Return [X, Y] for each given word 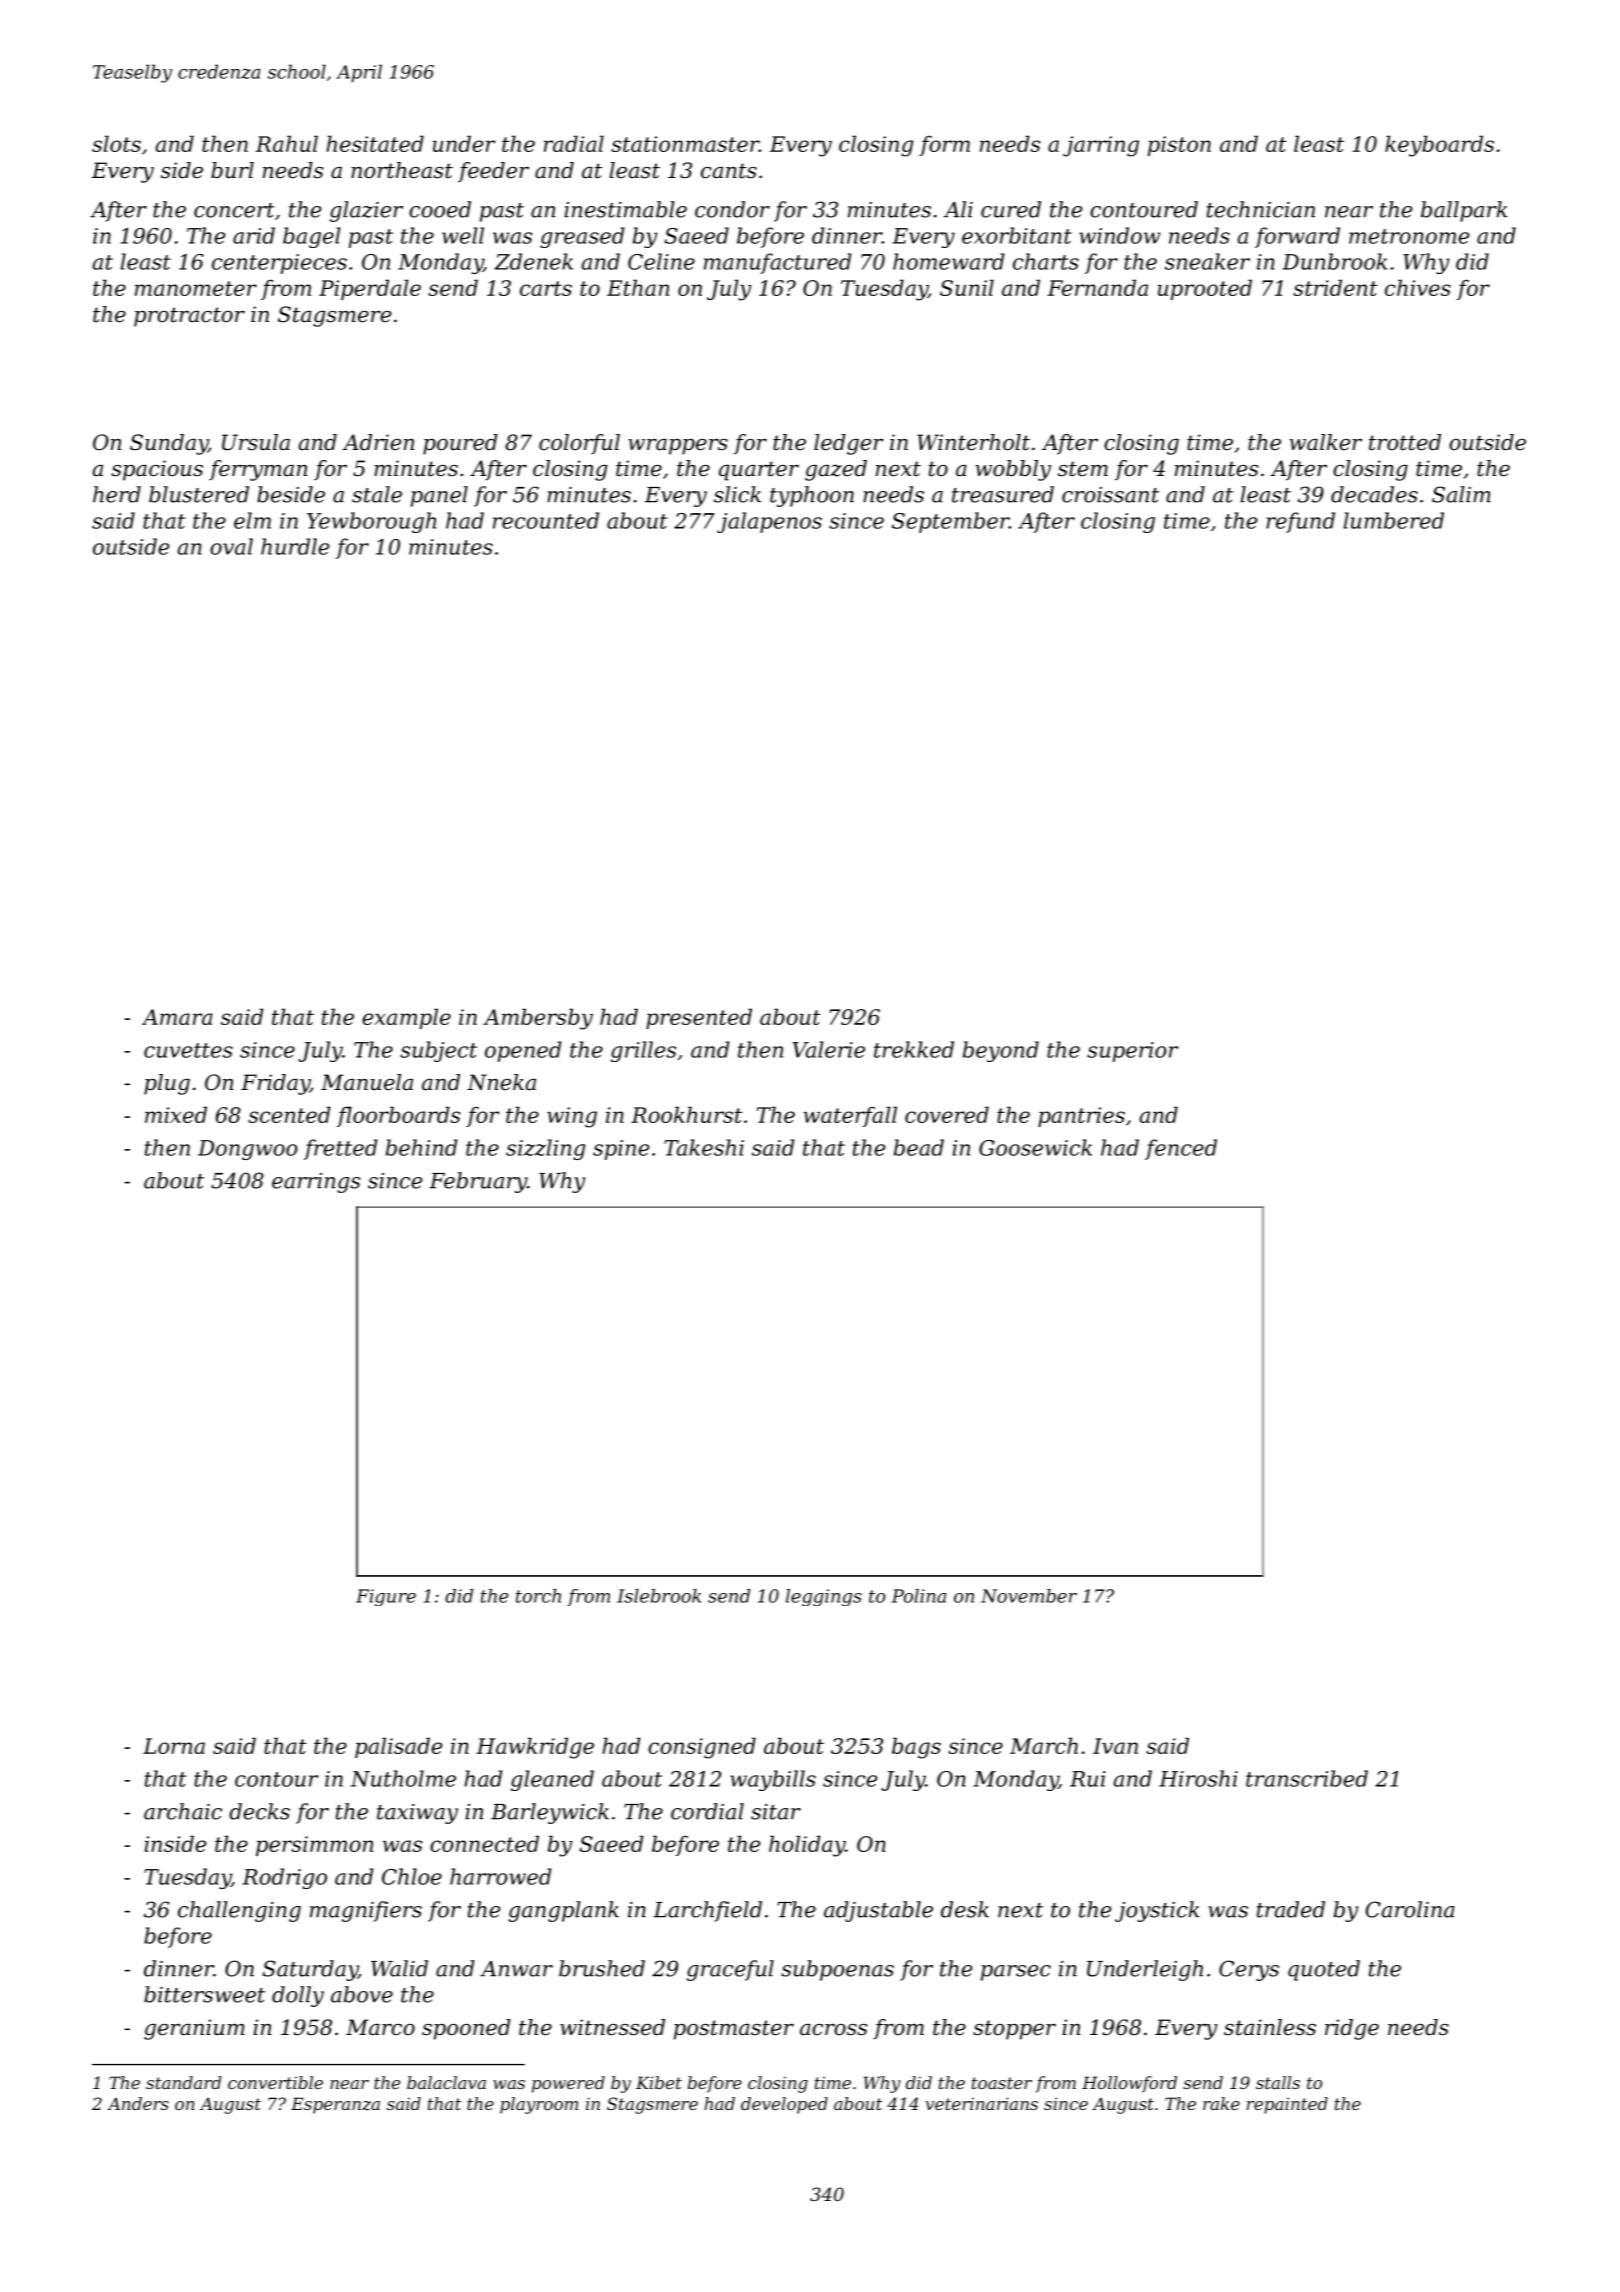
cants [729, 171]
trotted [1405, 442]
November [1029, 1596]
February [478, 1182]
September [950, 522]
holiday [807, 1846]
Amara [177, 1017]
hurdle [295, 546]
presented [699, 1018]
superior [1132, 1052]
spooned [466, 2029]
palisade [398, 1747]
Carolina [1410, 1909]
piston [1179, 146]
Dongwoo [248, 1150]
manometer [196, 288]
